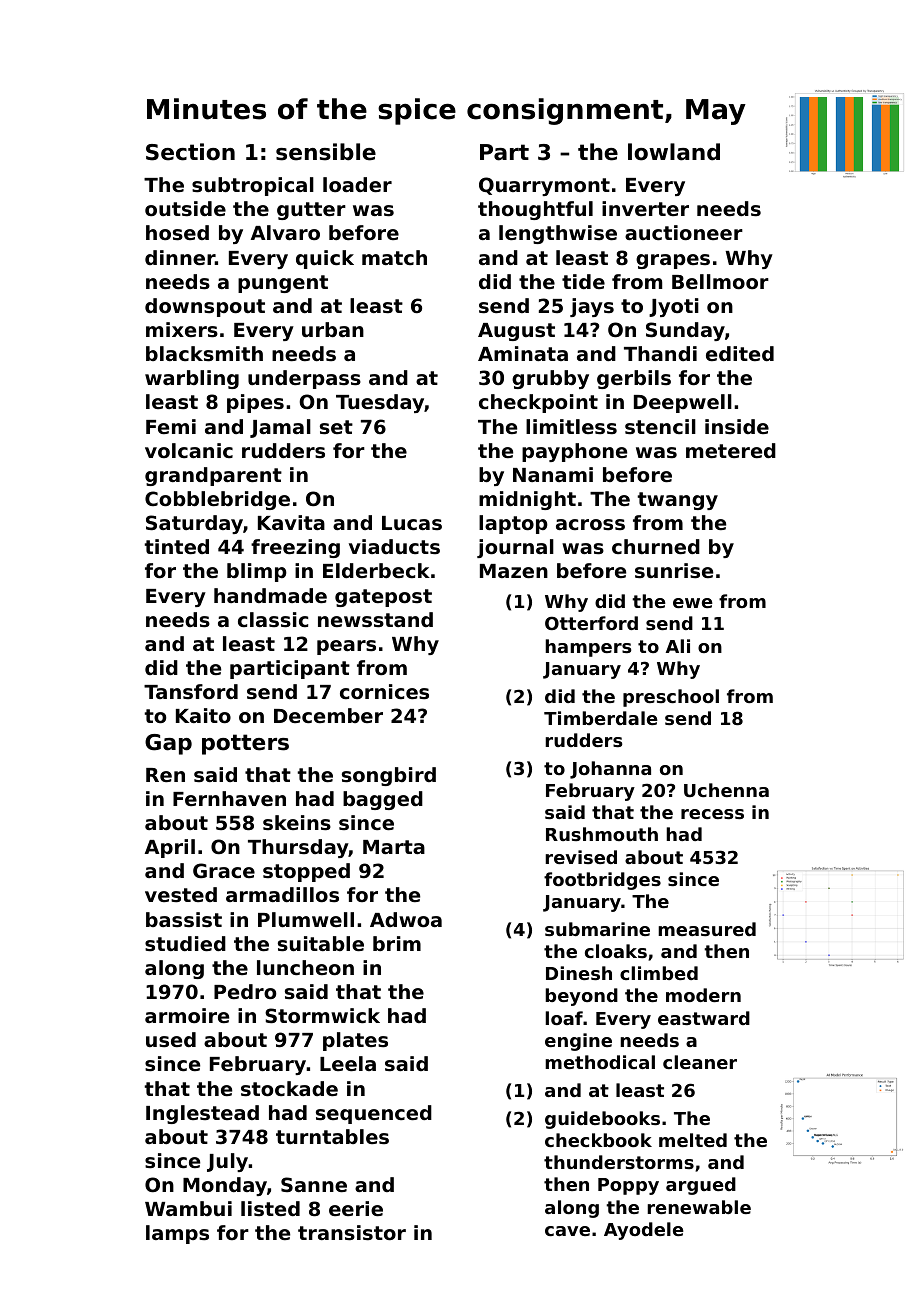  I want to click on cleaner, so click(700, 1062).
